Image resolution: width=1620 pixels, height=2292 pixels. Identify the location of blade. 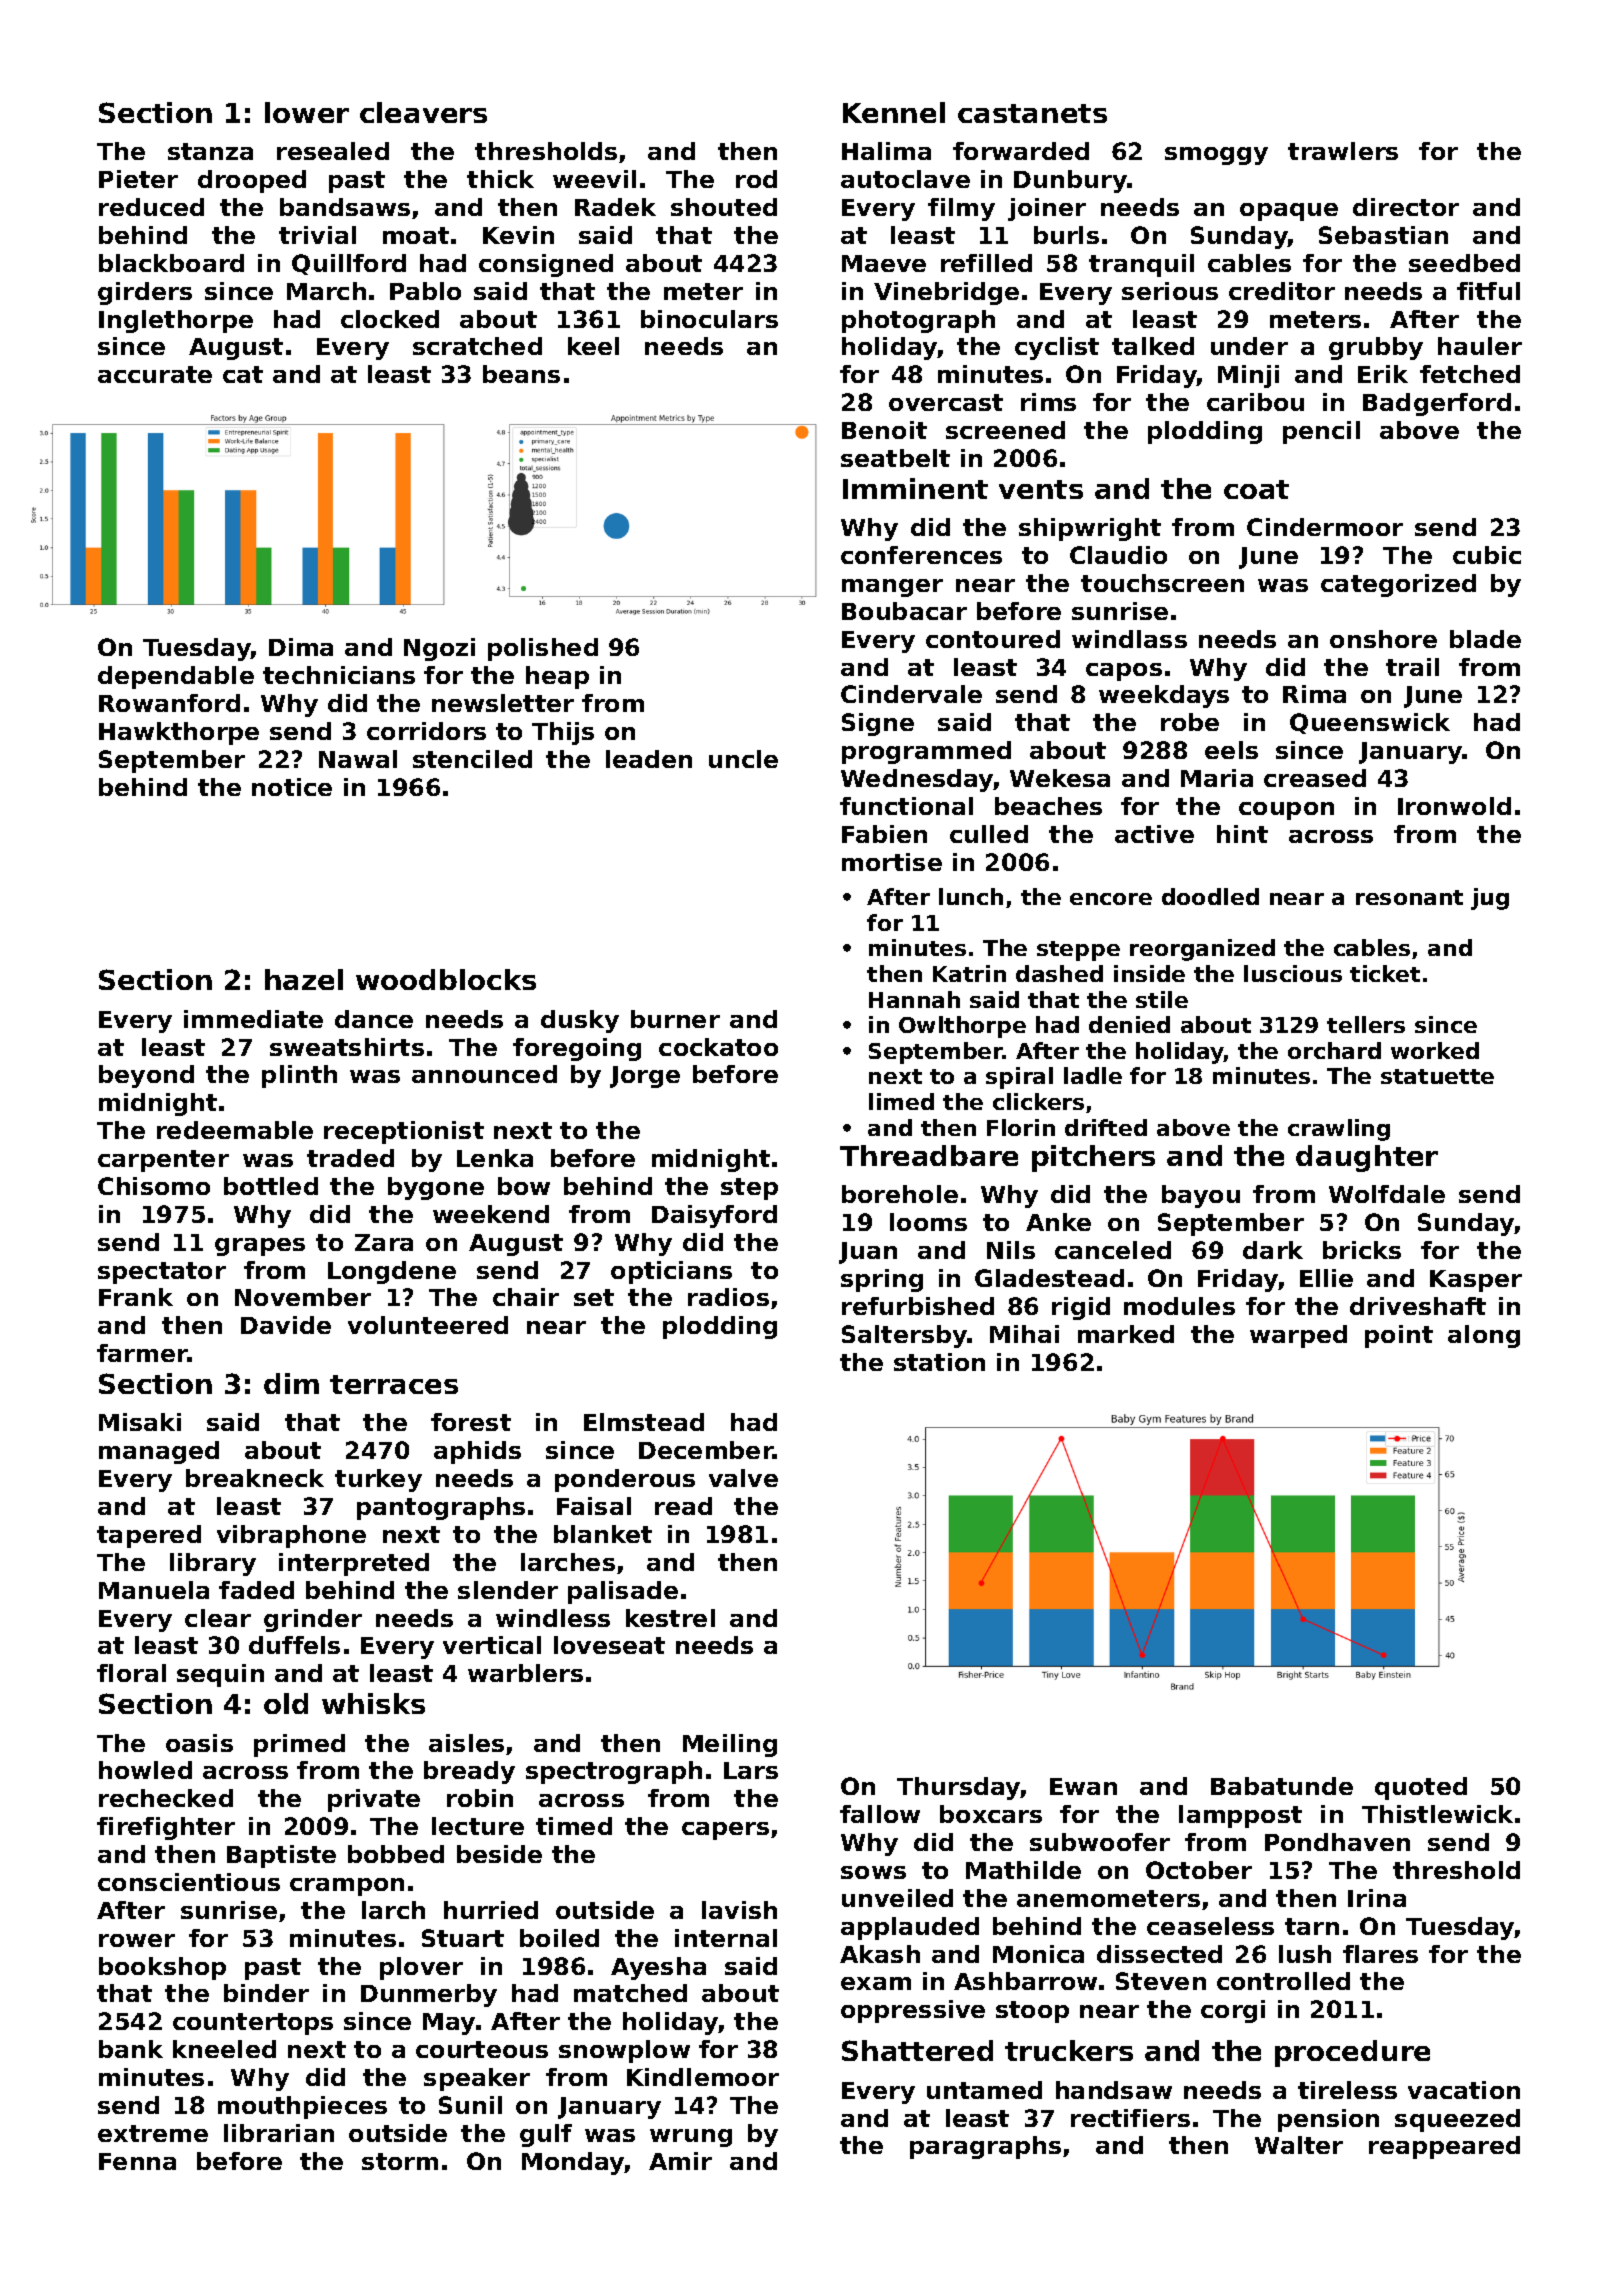
(1485, 639).
